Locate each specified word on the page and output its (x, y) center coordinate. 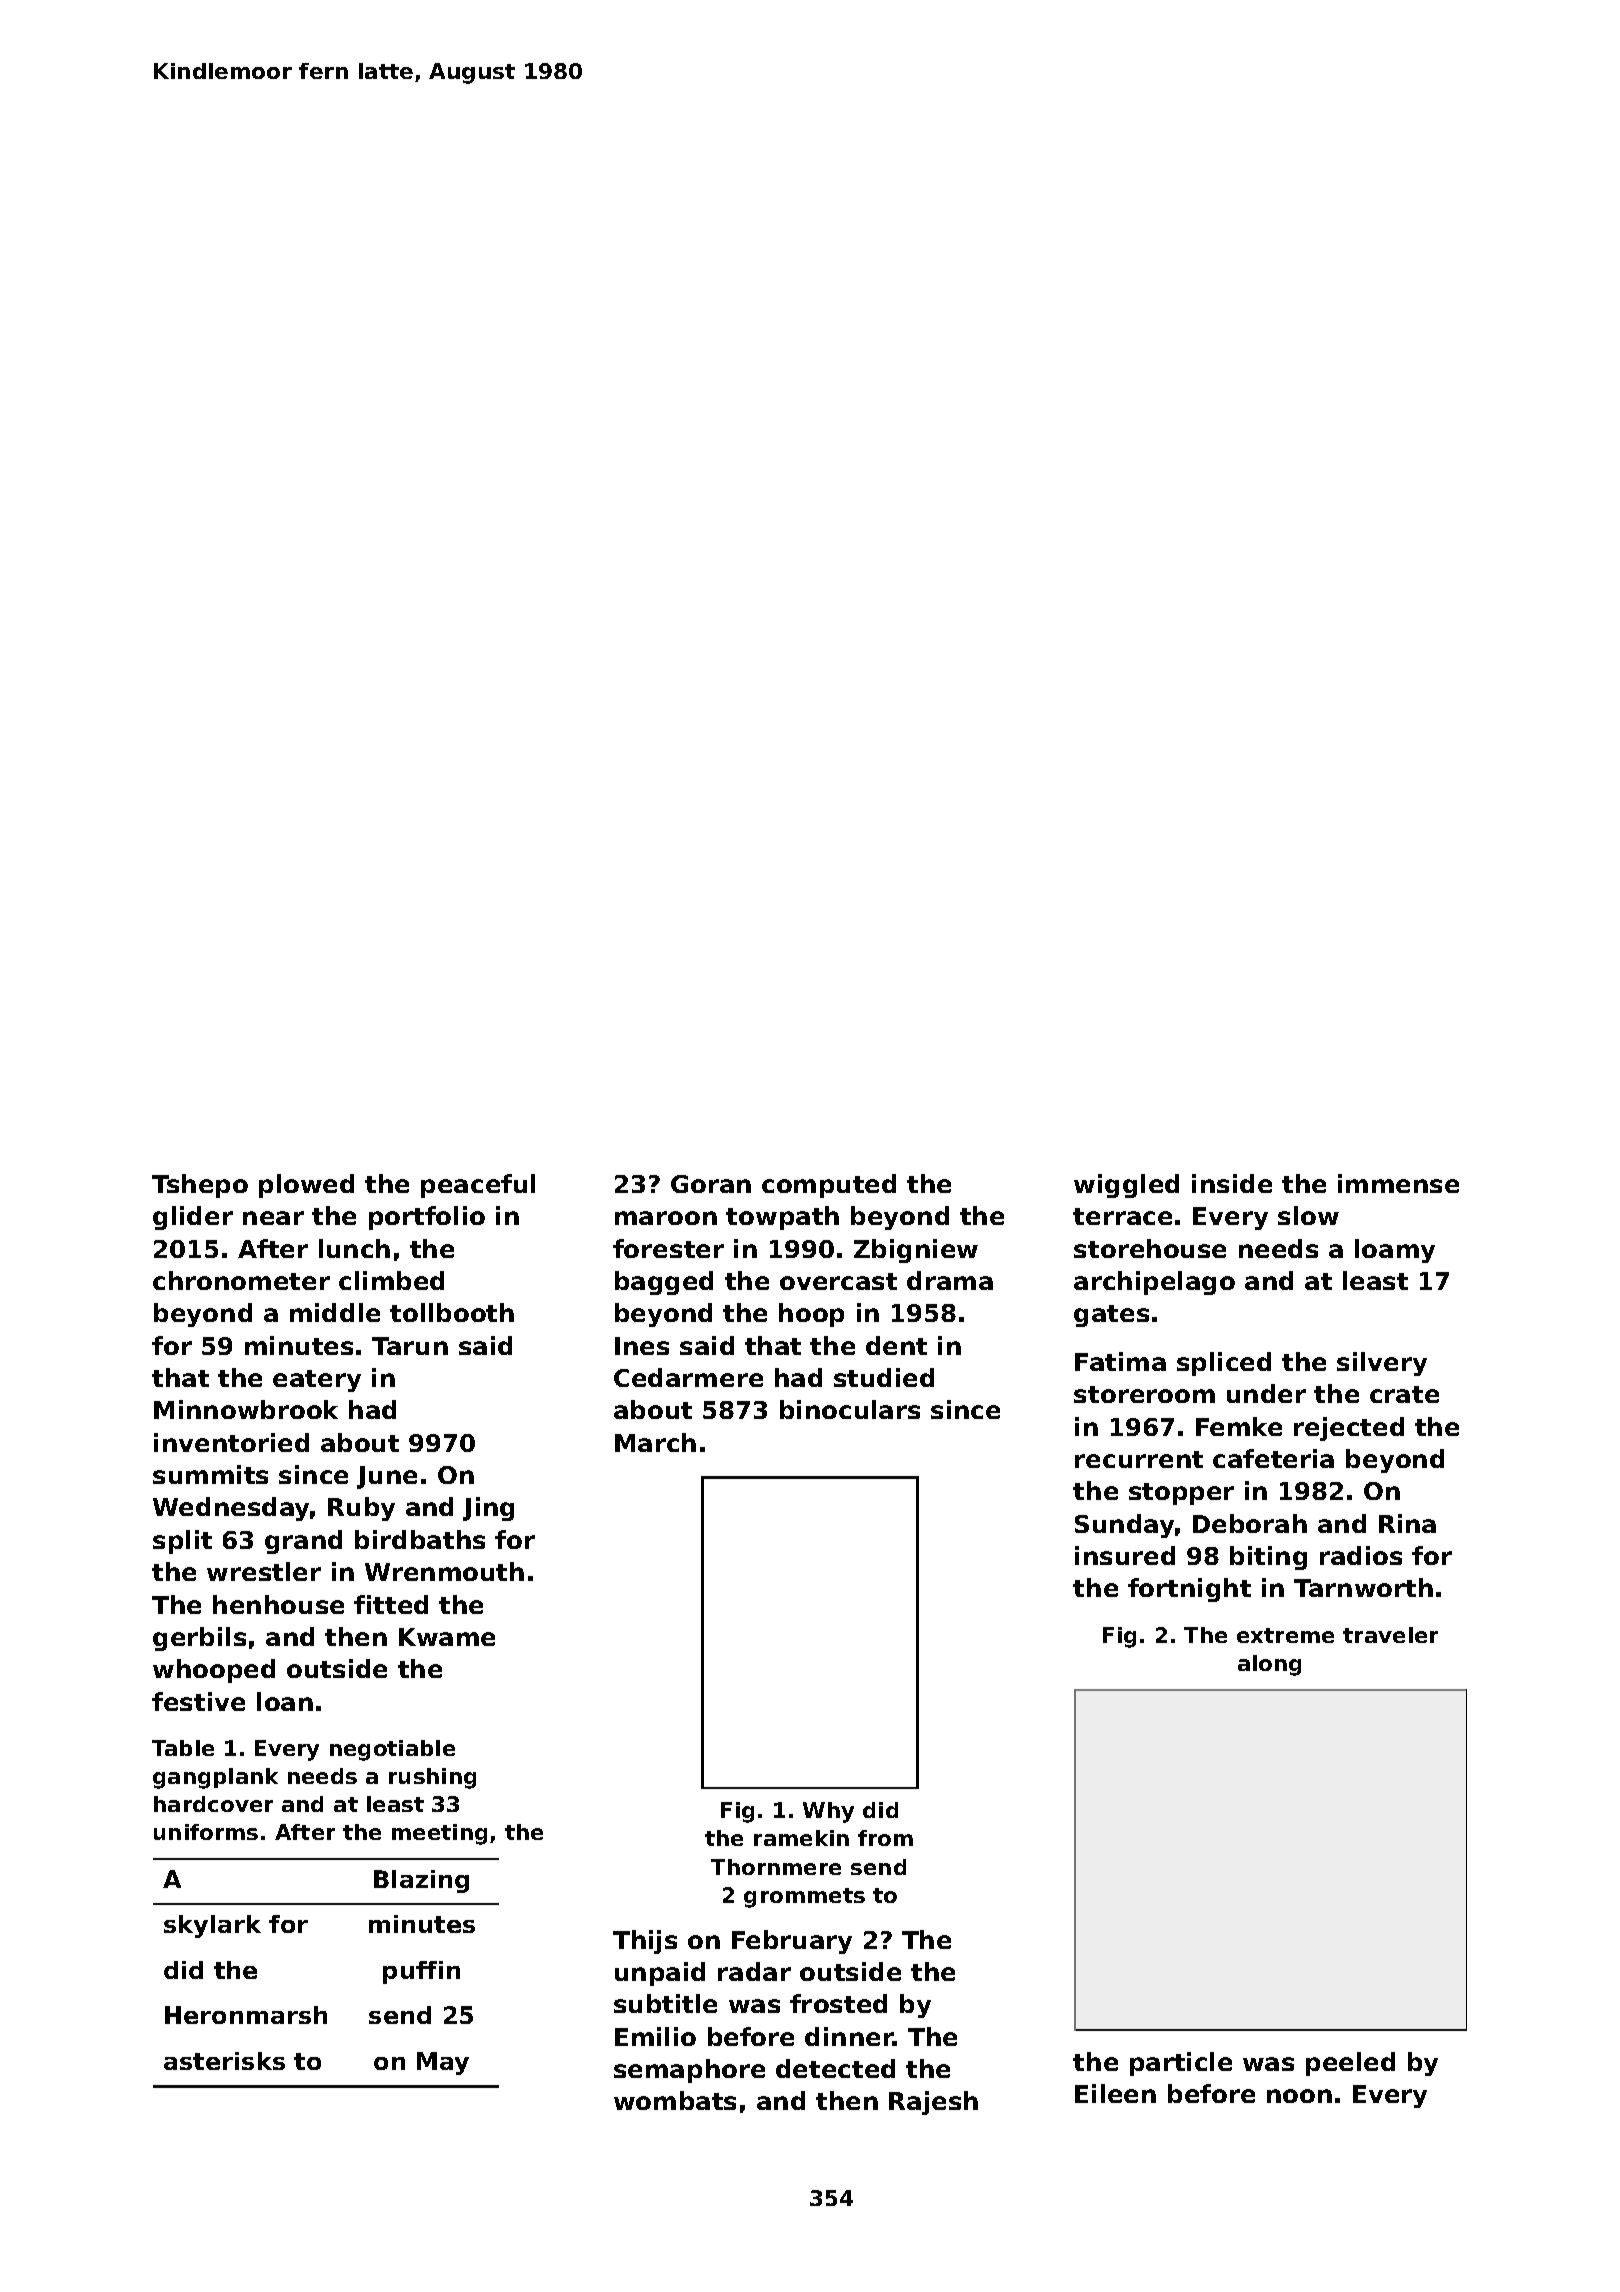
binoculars (850, 1409)
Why (828, 1812)
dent (896, 1345)
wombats (675, 2100)
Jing (488, 1509)
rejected (1349, 1429)
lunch (354, 1248)
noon (1299, 2096)
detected (835, 2068)
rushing (432, 1778)
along (1269, 1665)
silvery (1382, 1364)
